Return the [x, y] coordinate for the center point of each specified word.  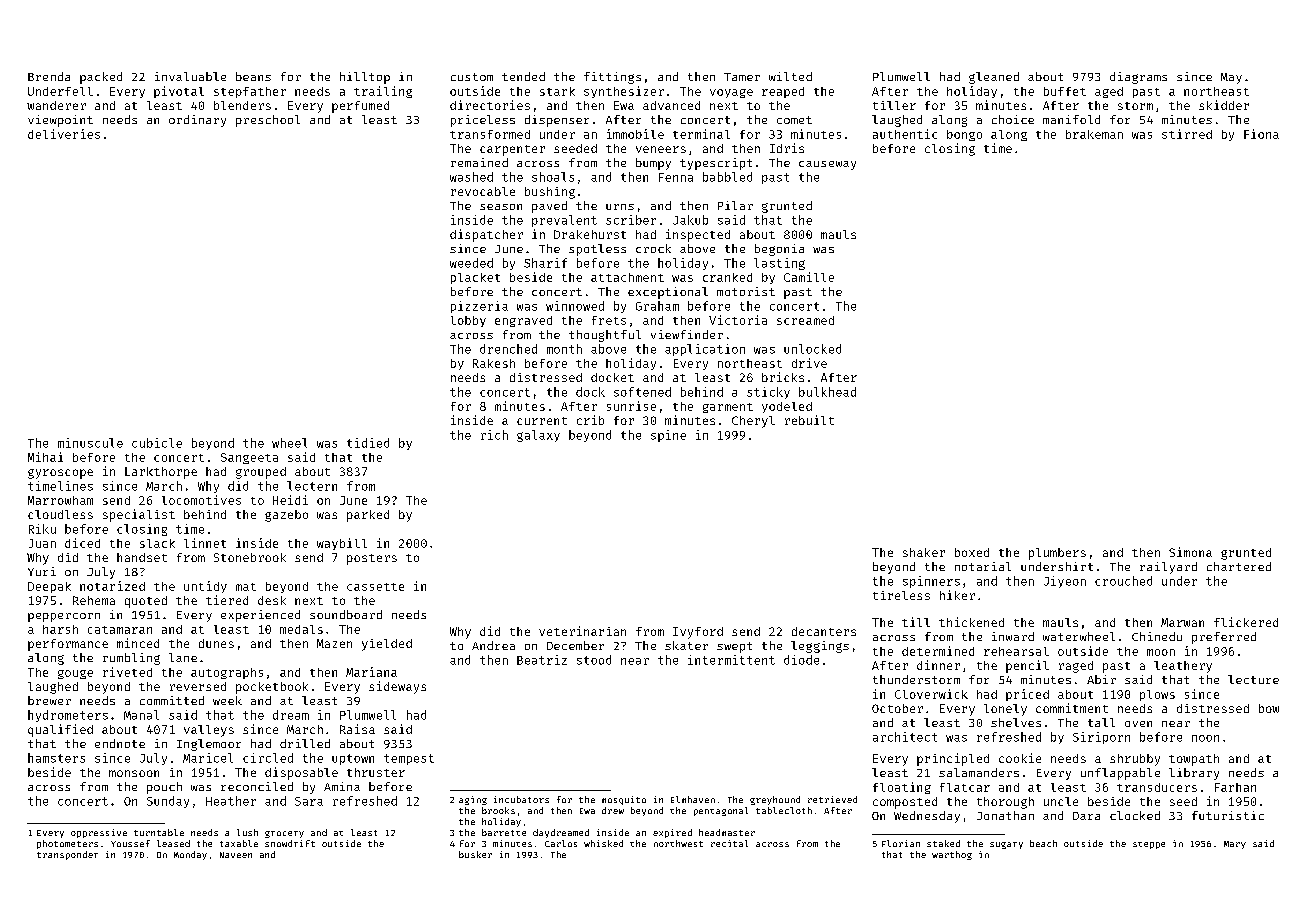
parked [368, 516]
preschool [268, 121]
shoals [553, 177]
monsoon [134, 773]
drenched [508, 349]
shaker [924, 552]
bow [1269, 708]
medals [301, 629]
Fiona [1261, 134]
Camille [809, 277]
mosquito [624, 800]
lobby [468, 321]
